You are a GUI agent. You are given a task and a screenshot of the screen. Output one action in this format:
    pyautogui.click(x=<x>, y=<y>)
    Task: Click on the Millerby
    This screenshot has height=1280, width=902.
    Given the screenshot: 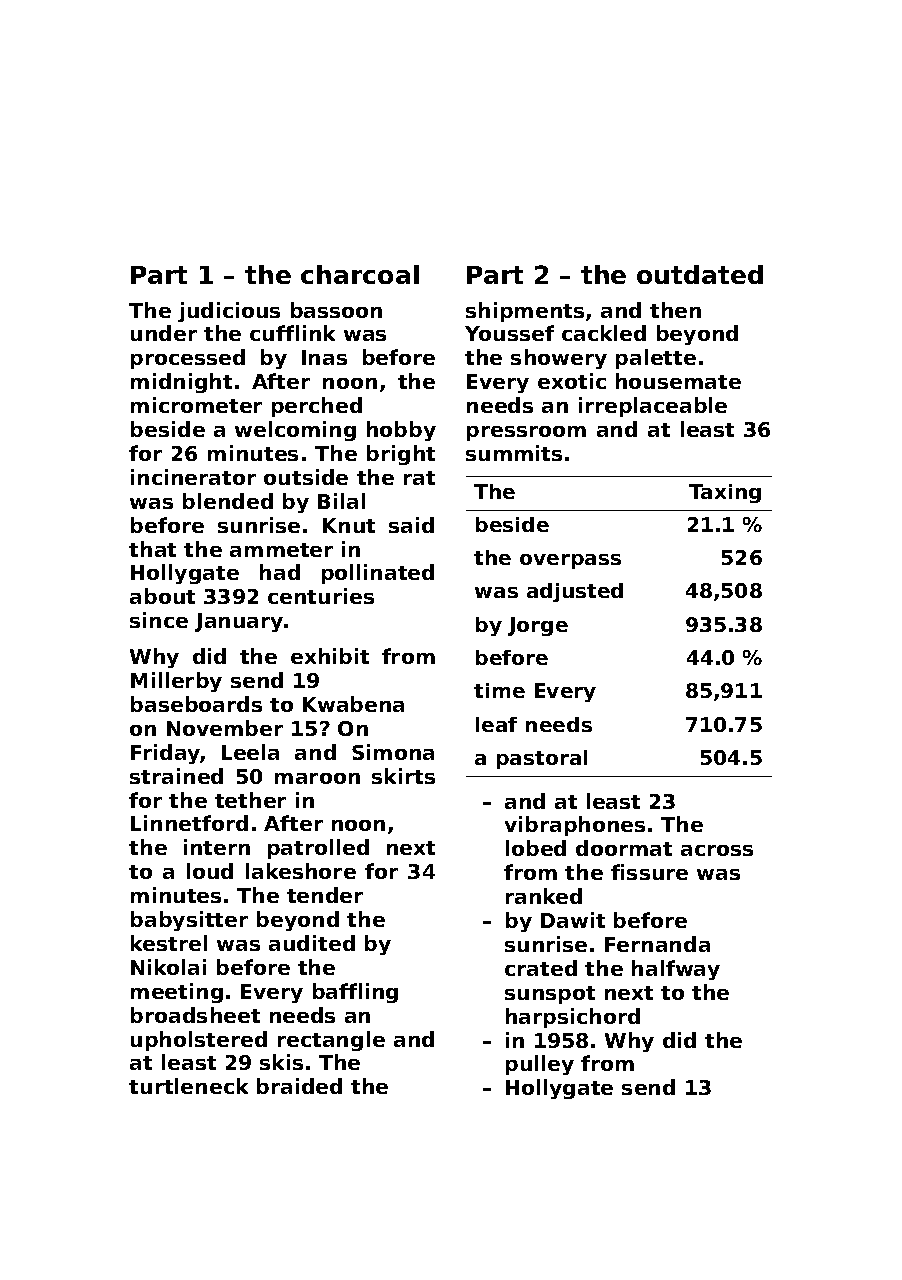 What is the action you would take?
    pyautogui.click(x=176, y=682)
